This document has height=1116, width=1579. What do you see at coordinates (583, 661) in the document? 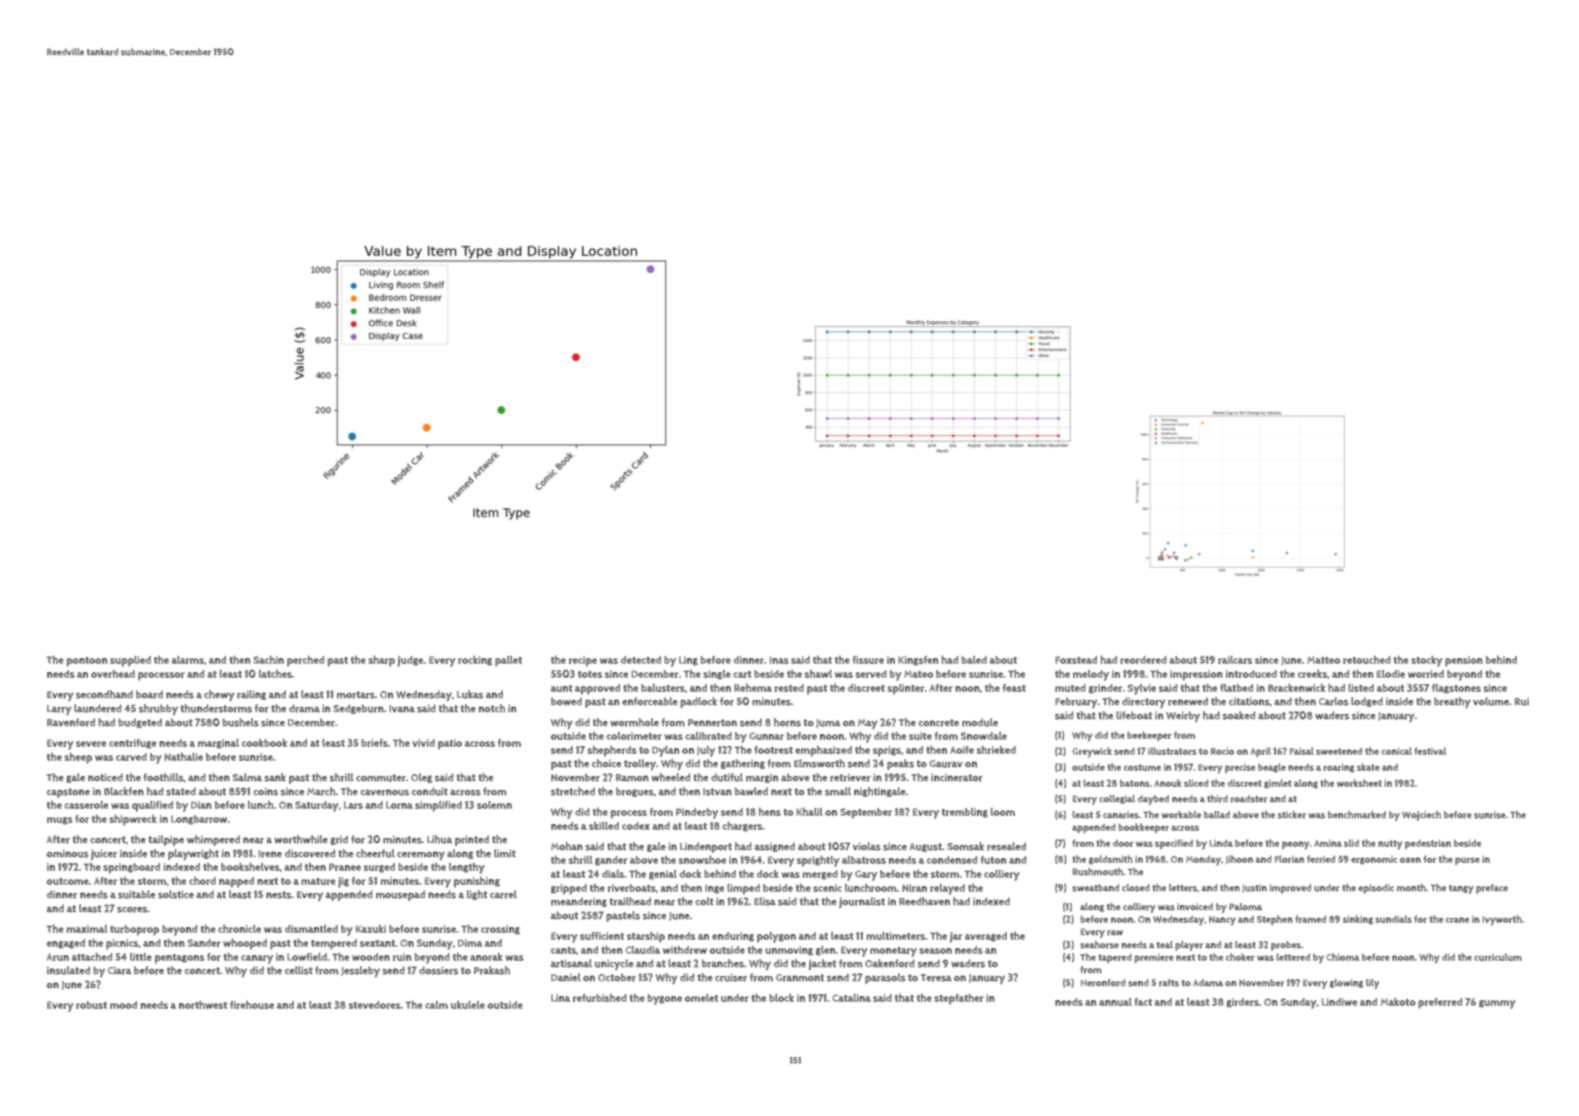
I see `recipe` at bounding box center [583, 661].
